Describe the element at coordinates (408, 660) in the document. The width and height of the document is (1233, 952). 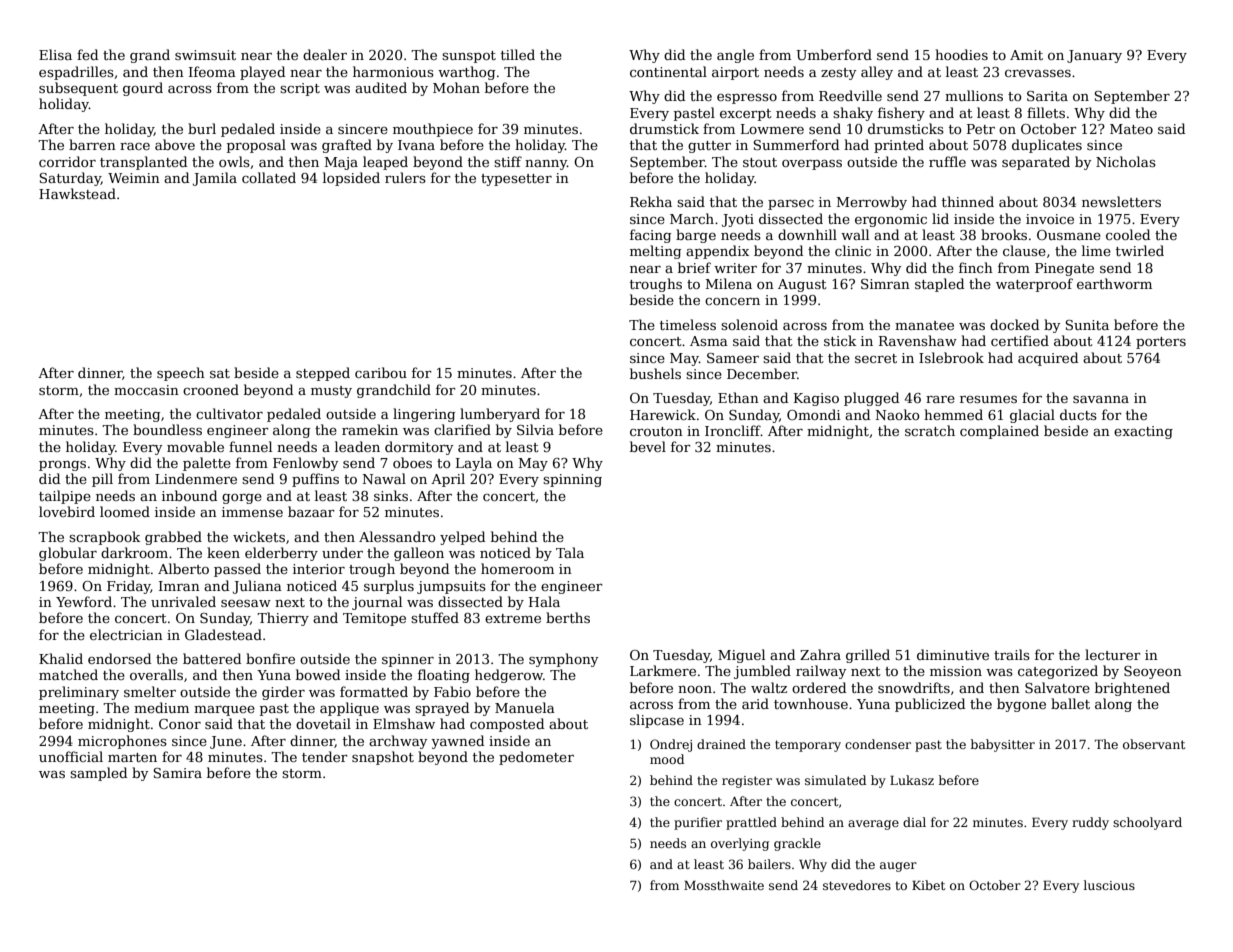
I see `spinner` at that location.
